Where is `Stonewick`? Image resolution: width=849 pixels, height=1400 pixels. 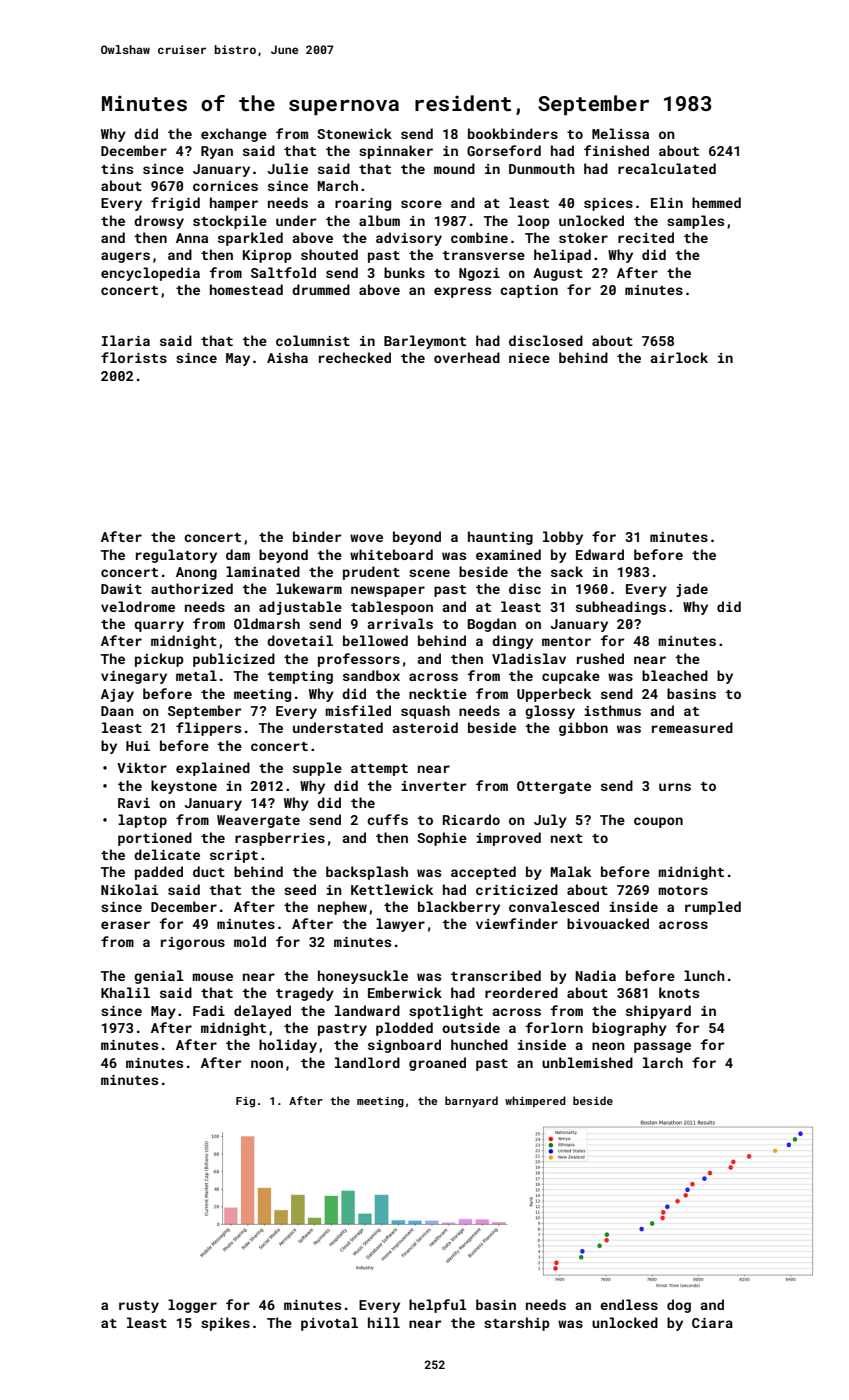 Stonewick is located at coordinates (354, 133).
